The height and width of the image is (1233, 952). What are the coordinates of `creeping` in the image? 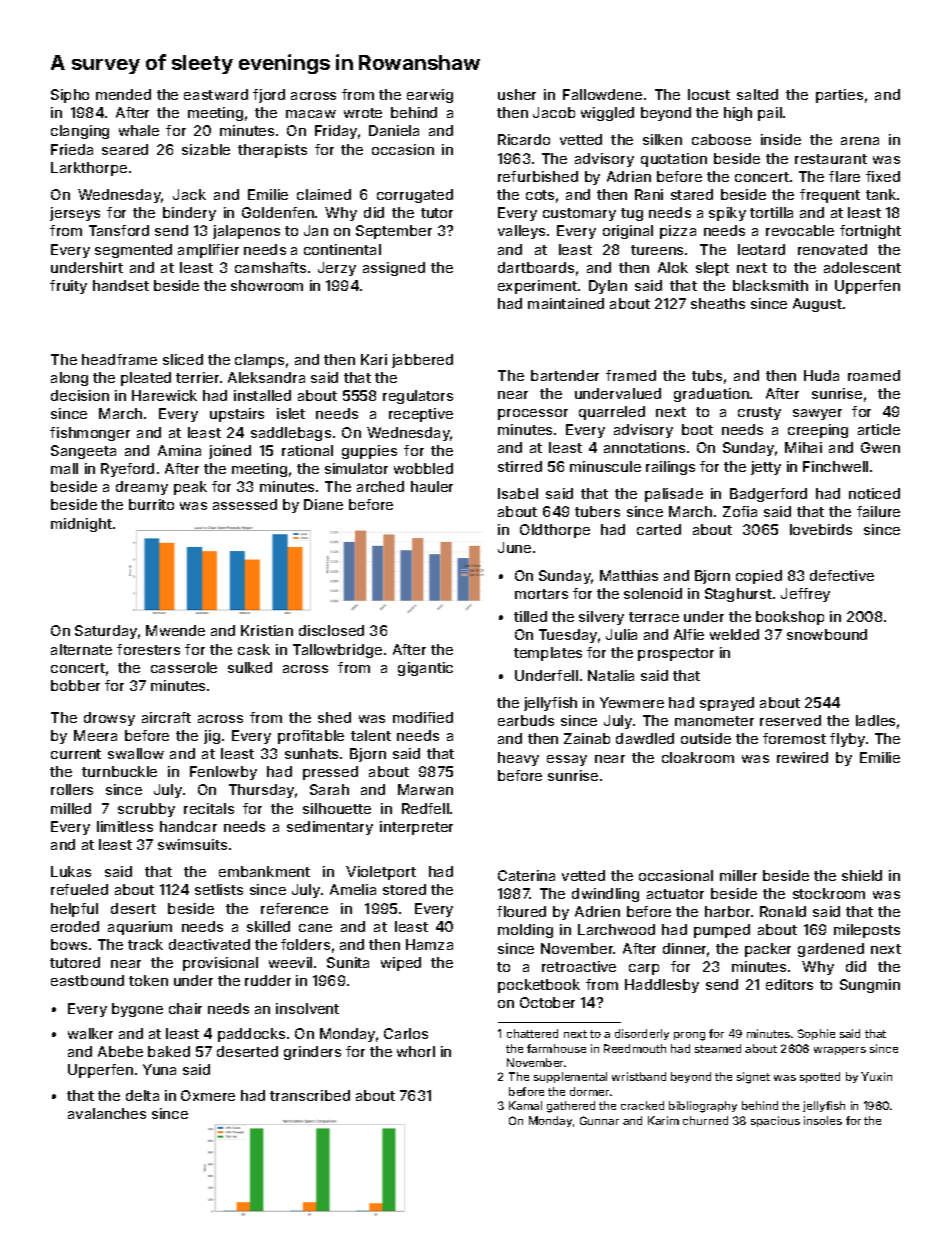 It's located at (818, 431).
